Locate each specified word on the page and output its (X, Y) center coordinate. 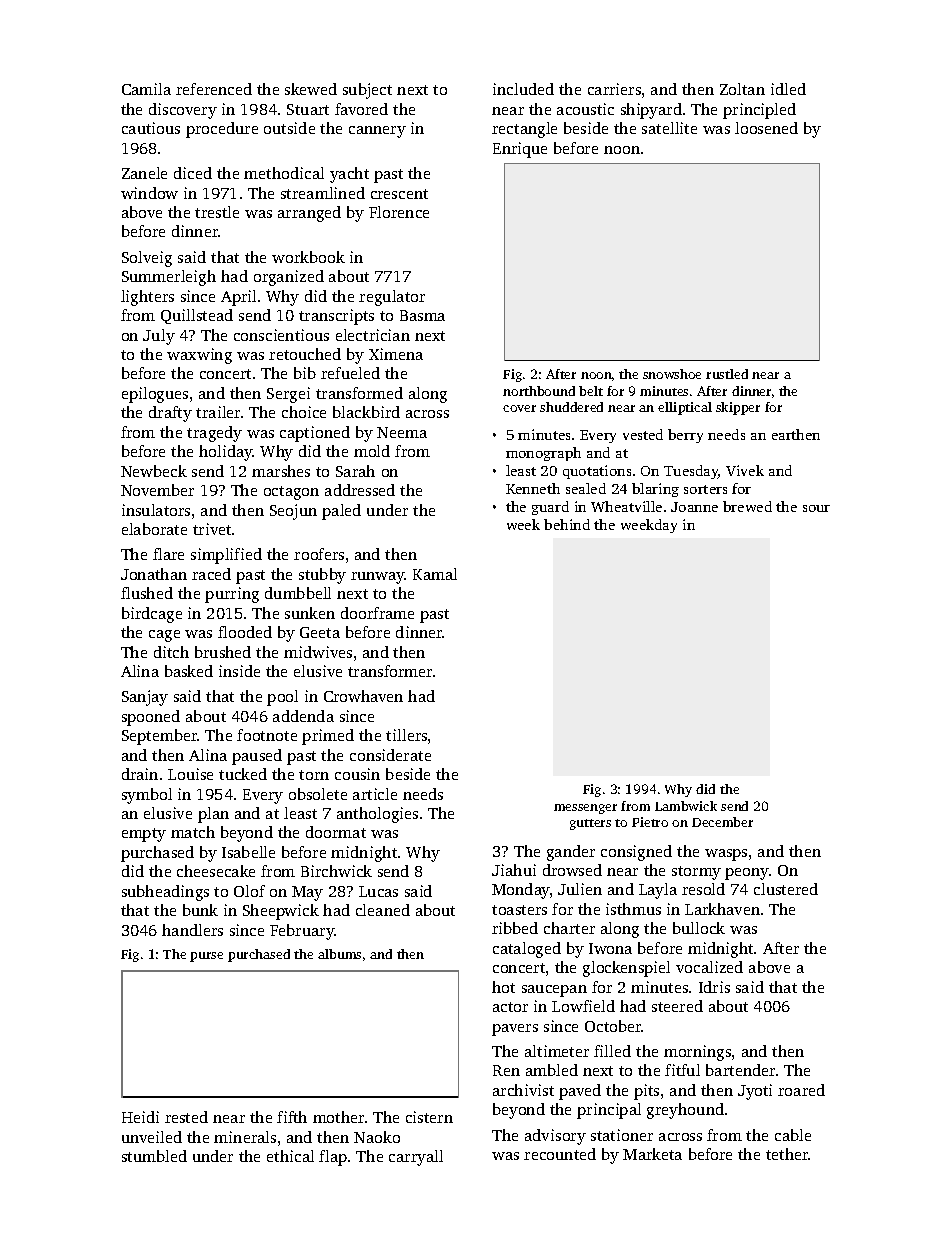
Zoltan (742, 89)
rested (186, 1117)
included (523, 89)
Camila (146, 89)
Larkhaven (722, 909)
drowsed (572, 870)
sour (816, 508)
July (159, 337)
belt (591, 391)
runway (378, 578)
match (193, 832)
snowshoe (672, 374)
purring (232, 595)
